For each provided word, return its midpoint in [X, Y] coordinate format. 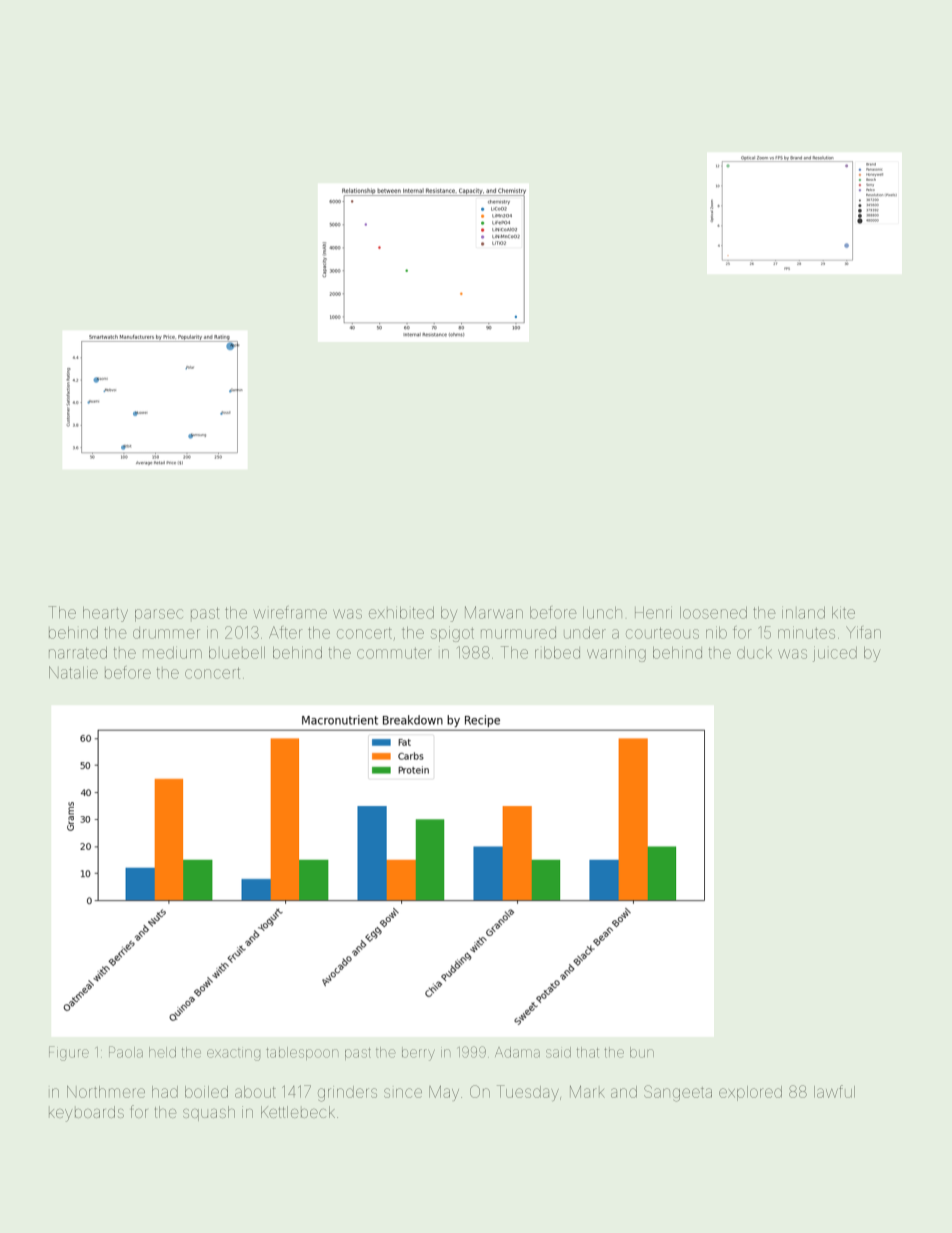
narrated [78, 652]
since [403, 1093]
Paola [126, 1052]
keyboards [86, 1114]
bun [642, 1052]
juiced [835, 654]
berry [418, 1054]
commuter [394, 653]
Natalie [73, 672]
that [588, 1052]
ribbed [557, 652]
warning [616, 654]
